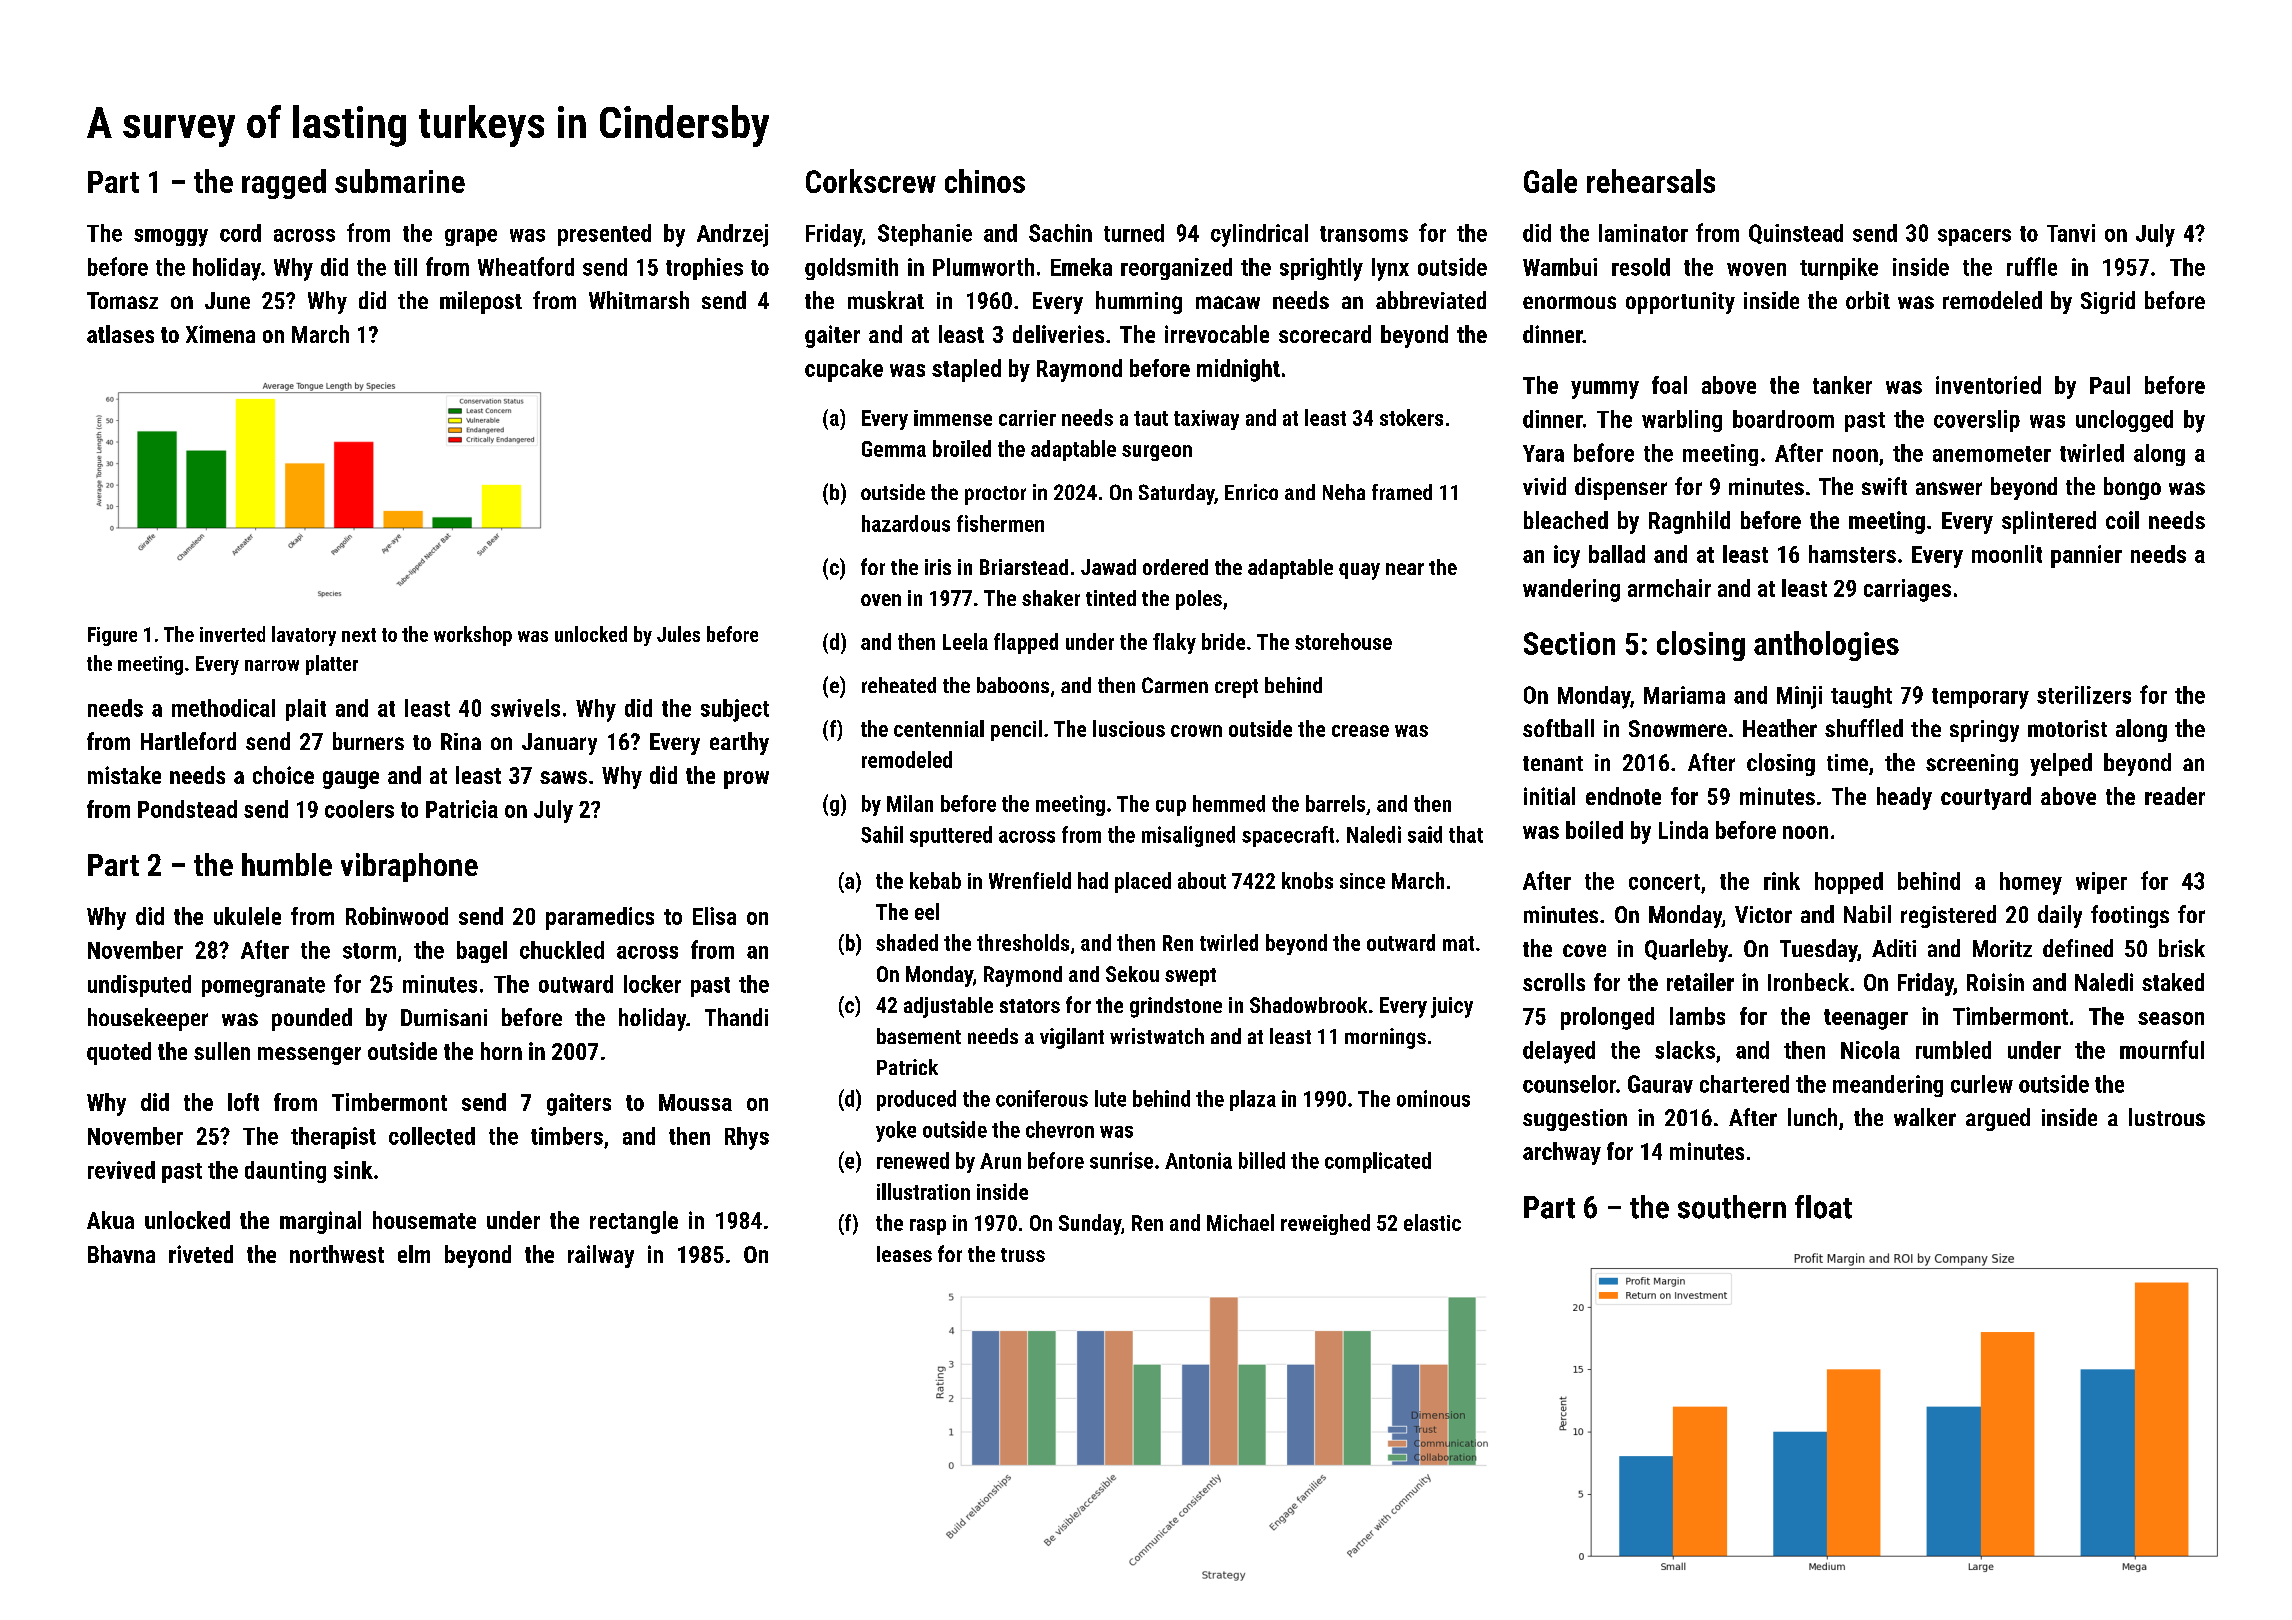 This document has height=1620, width=2292. I want to click on swivels, so click(525, 708).
